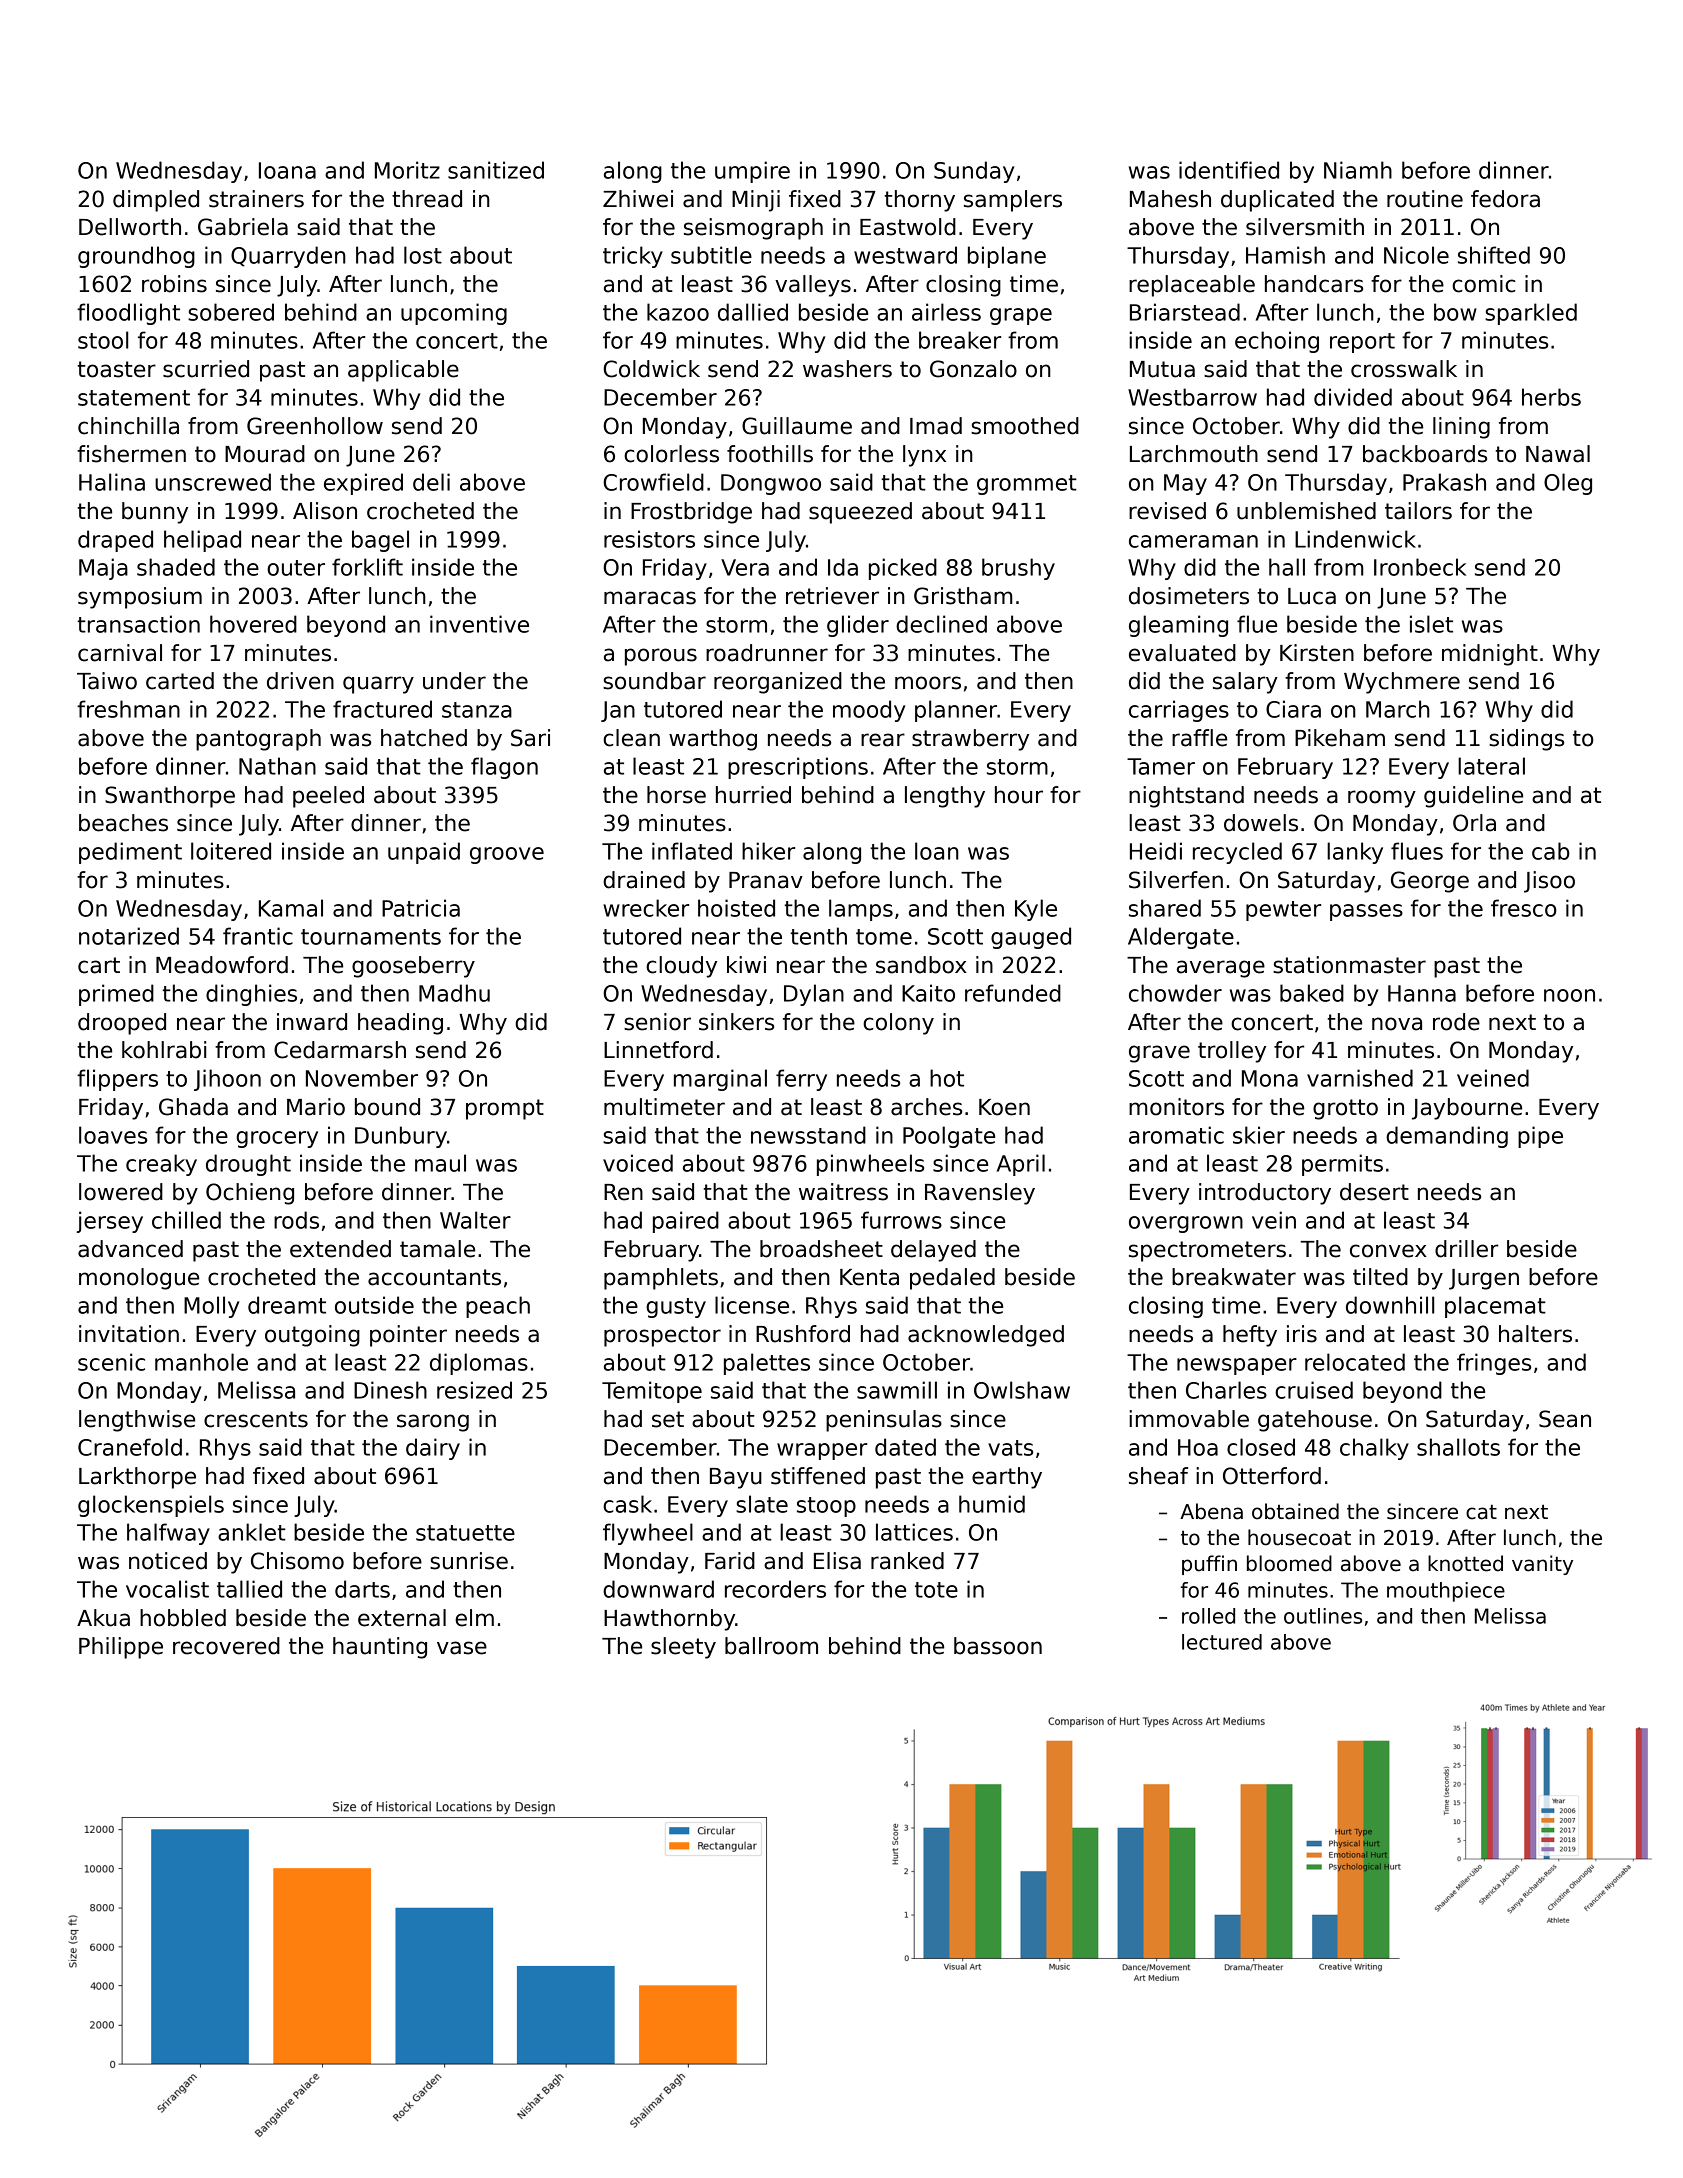 This page has height=2178, width=1683. Describe the element at coordinates (201, 1362) in the page. I see `manhole` at that location.
